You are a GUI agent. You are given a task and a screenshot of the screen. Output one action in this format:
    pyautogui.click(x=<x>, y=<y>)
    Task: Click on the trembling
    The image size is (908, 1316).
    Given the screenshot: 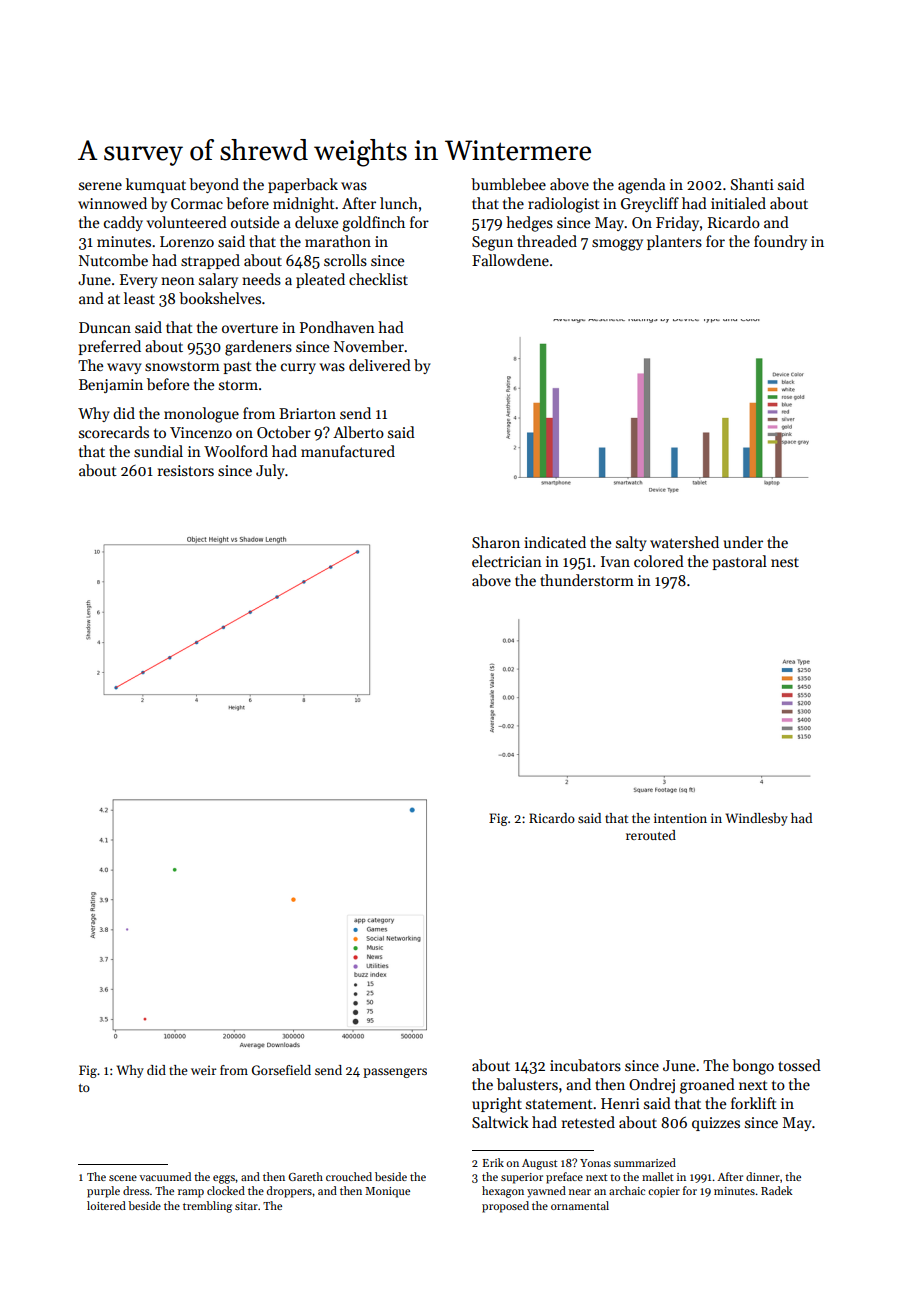 What is the action you would take?
    pyautogui.click(x=207, y=1207)
